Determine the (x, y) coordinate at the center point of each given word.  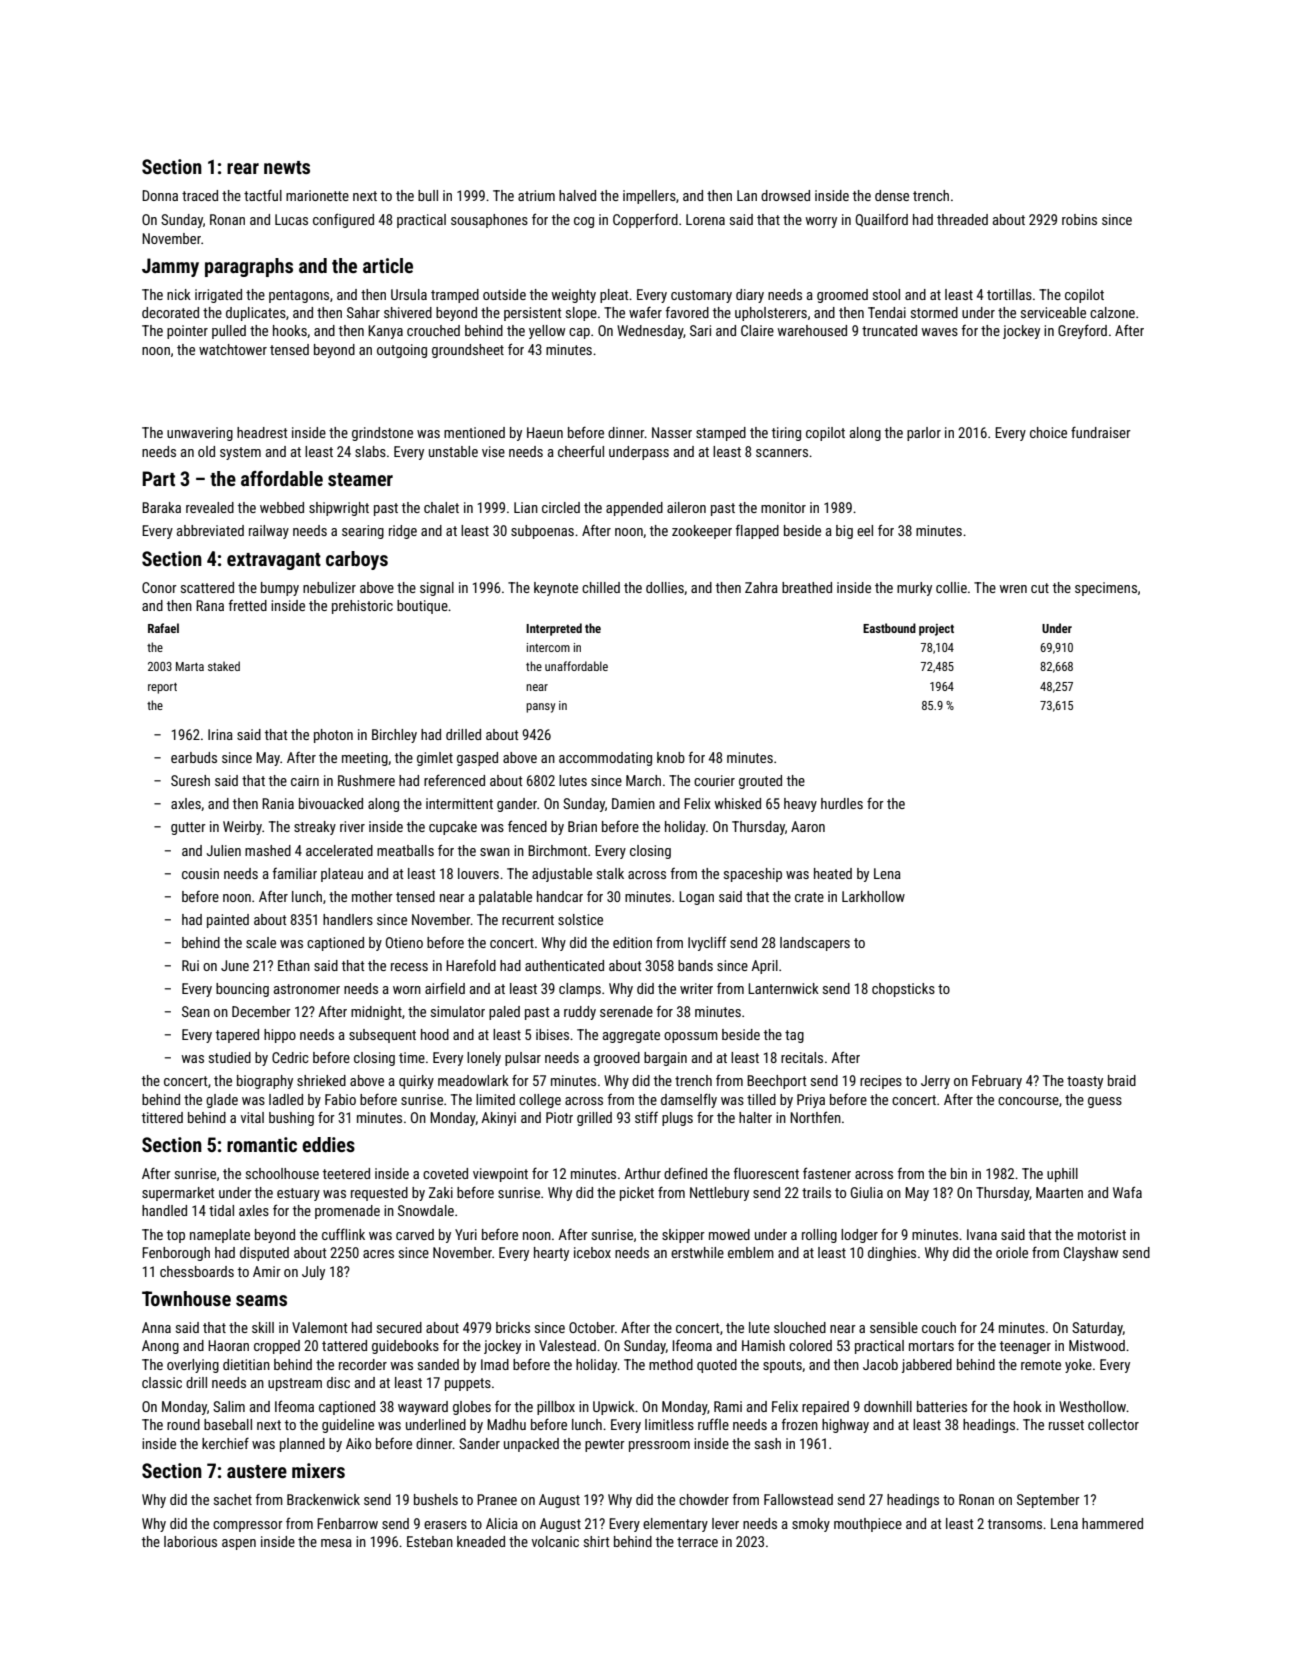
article (388, 265)
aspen (239, 1544)
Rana (210, 605)
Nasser (672, 432)
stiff (646, 1117)
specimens (1106, 589)
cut (1040, 588)
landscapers (815, 944)
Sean (196, 1011)
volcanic (555, 1541)
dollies (665, 587)
